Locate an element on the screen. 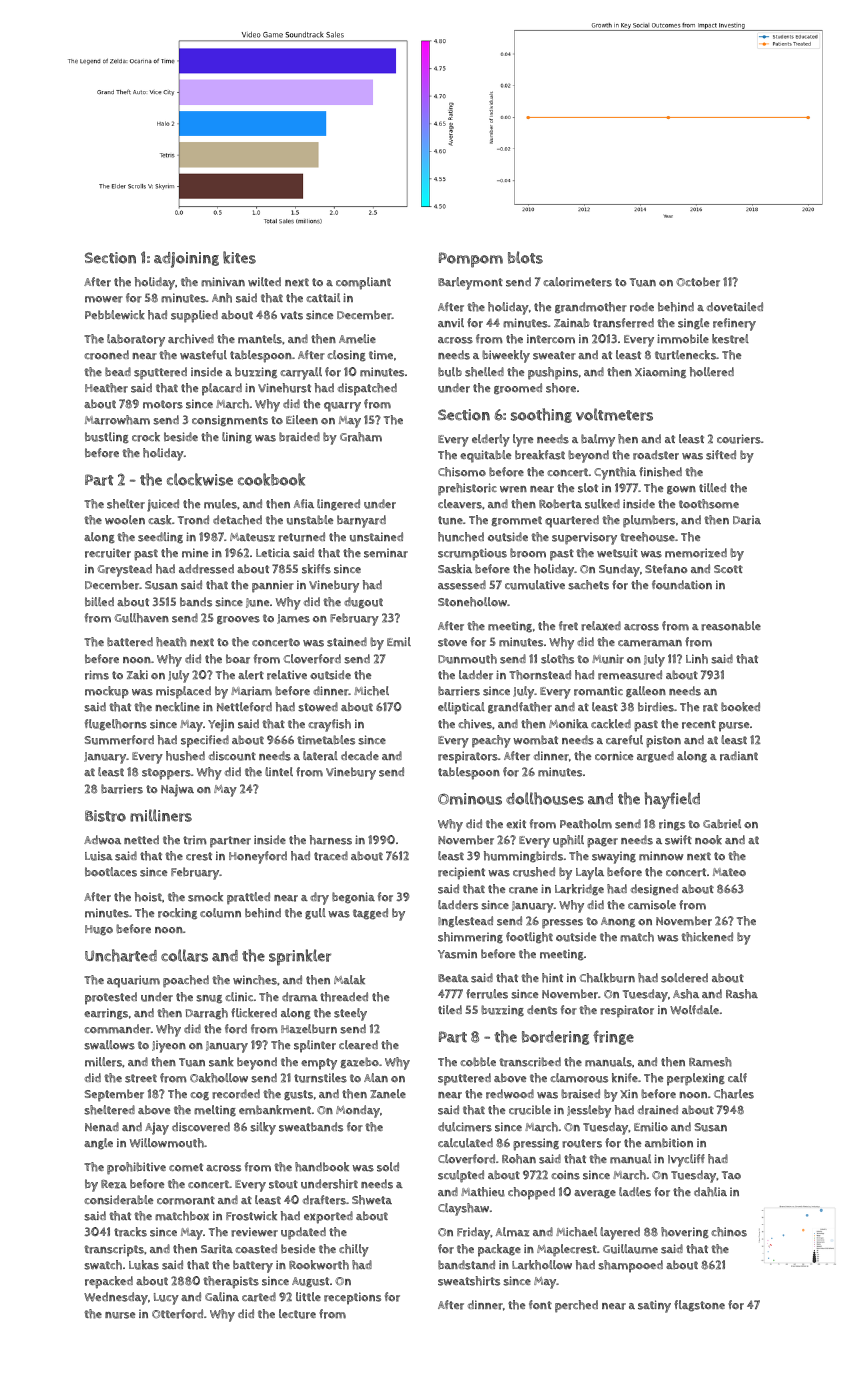  bustling is located at coordinates (107, 438).
